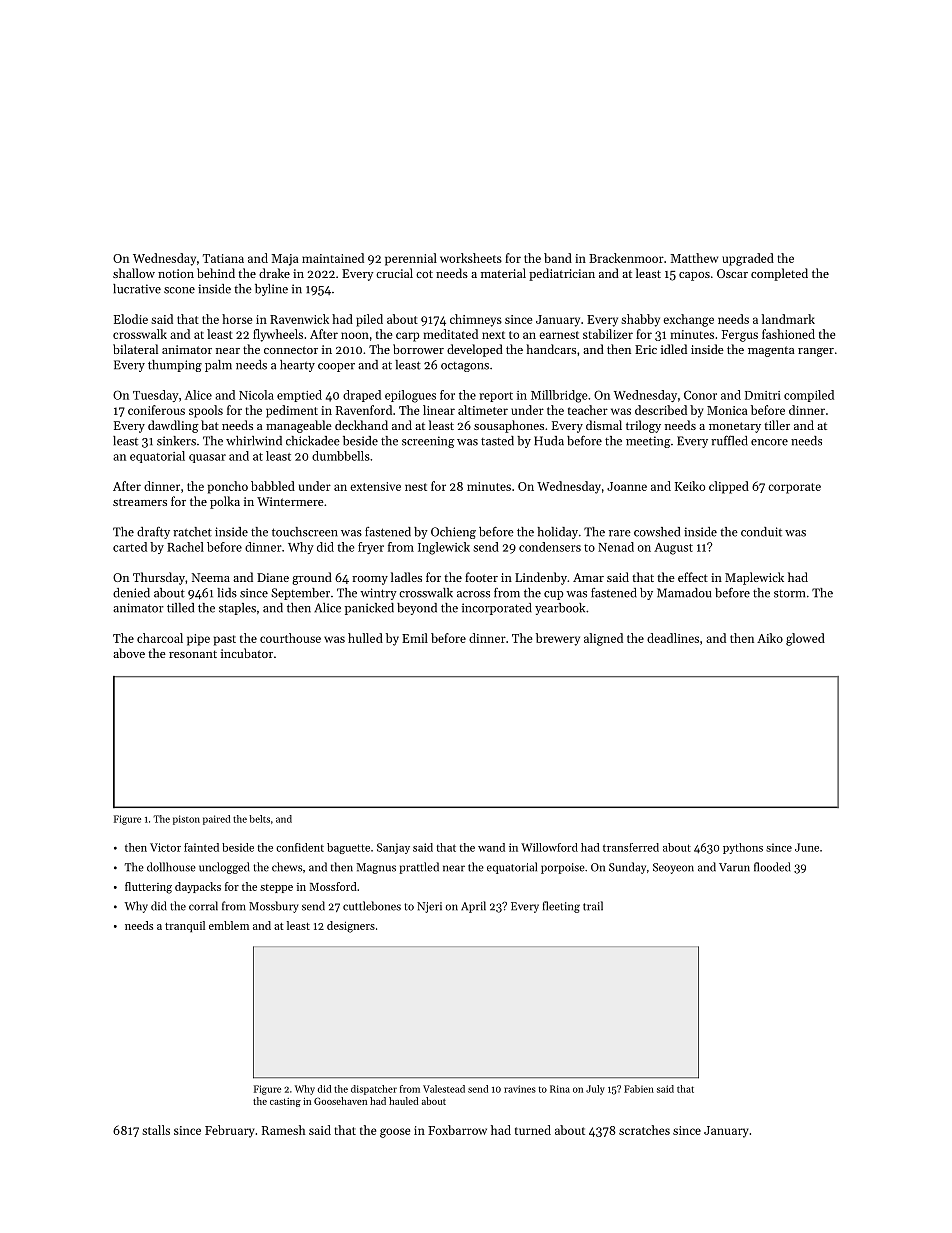 This screenshot has width=952, height=1233. What do you see at coordinates (211, 577) in the screenshot?
I see `Neema` at bounding box center [211, 577].
